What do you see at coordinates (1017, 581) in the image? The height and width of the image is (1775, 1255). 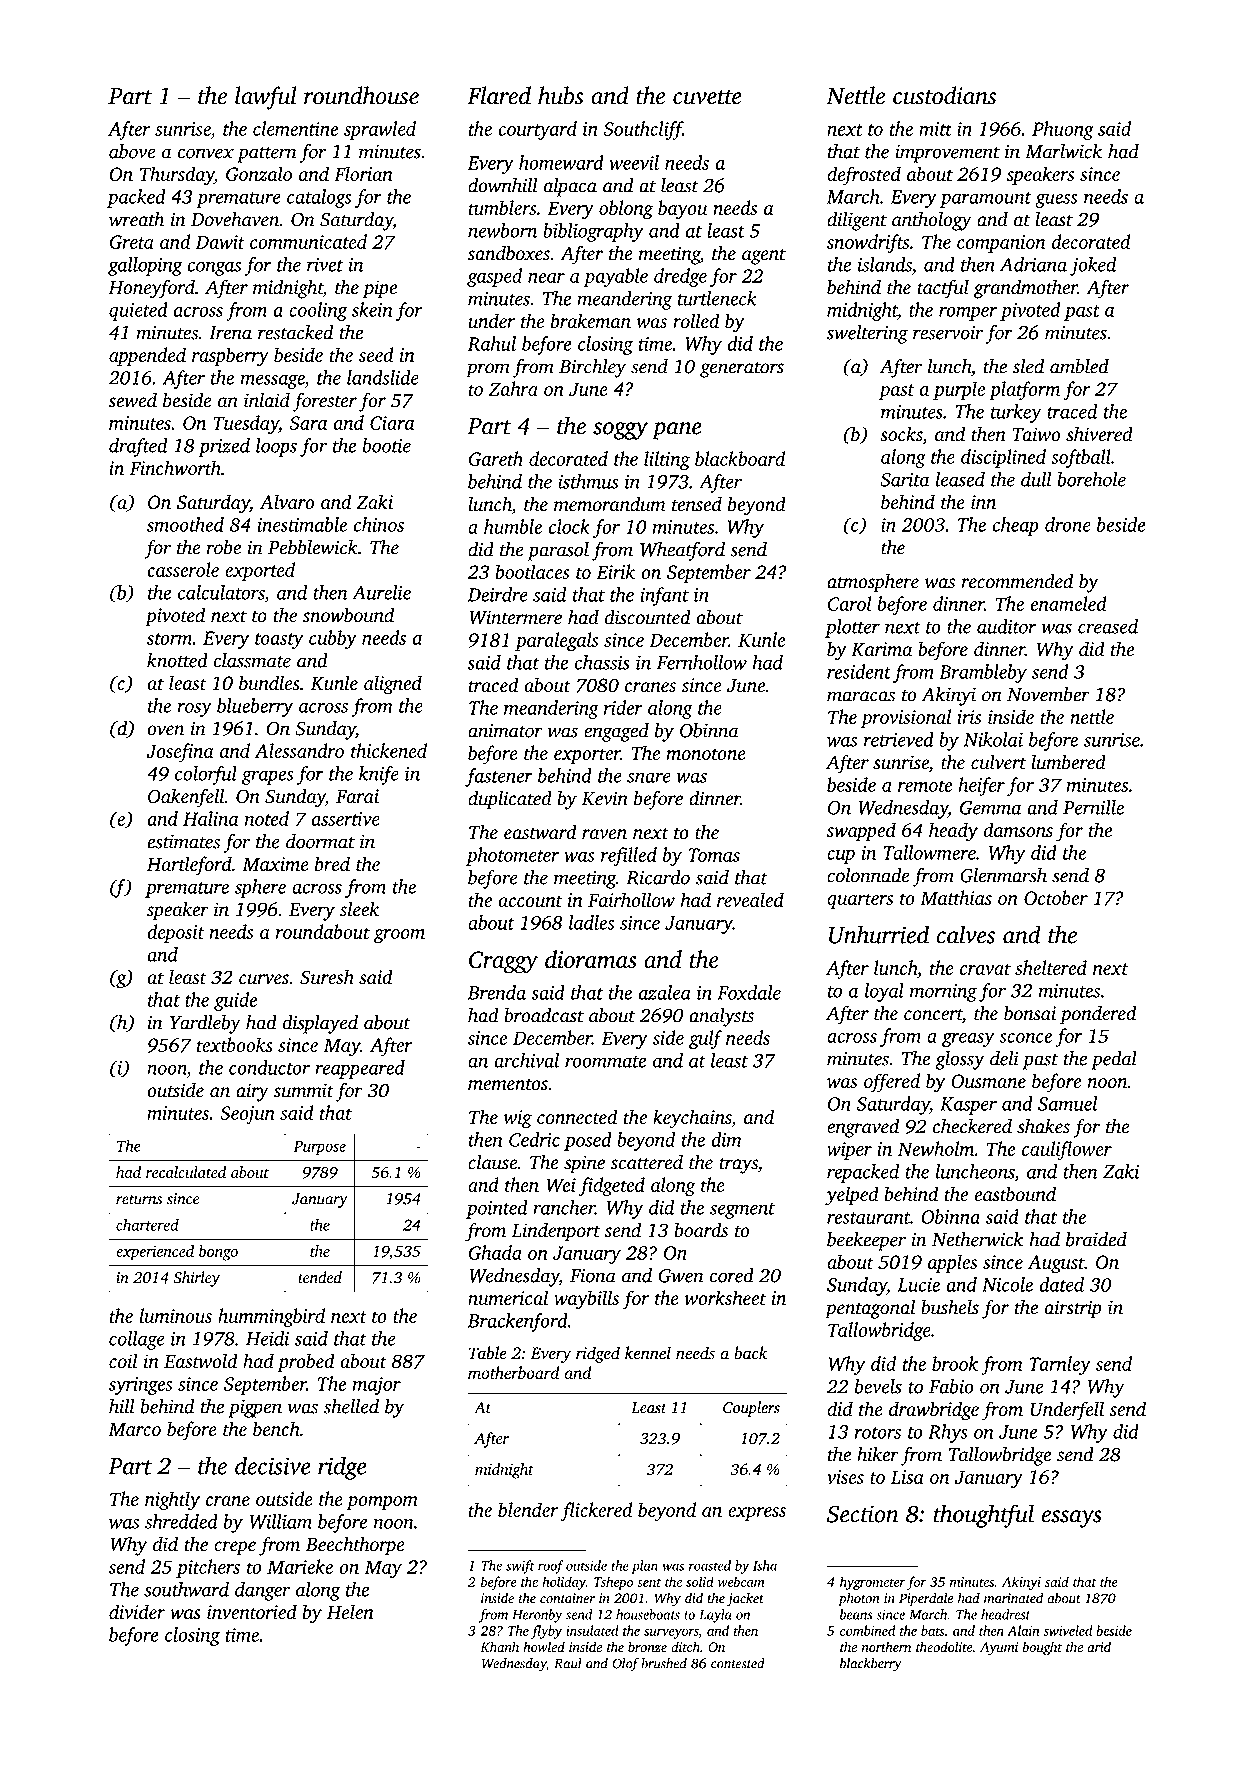 I see `recommended` at bounding box center [1017, 581].
